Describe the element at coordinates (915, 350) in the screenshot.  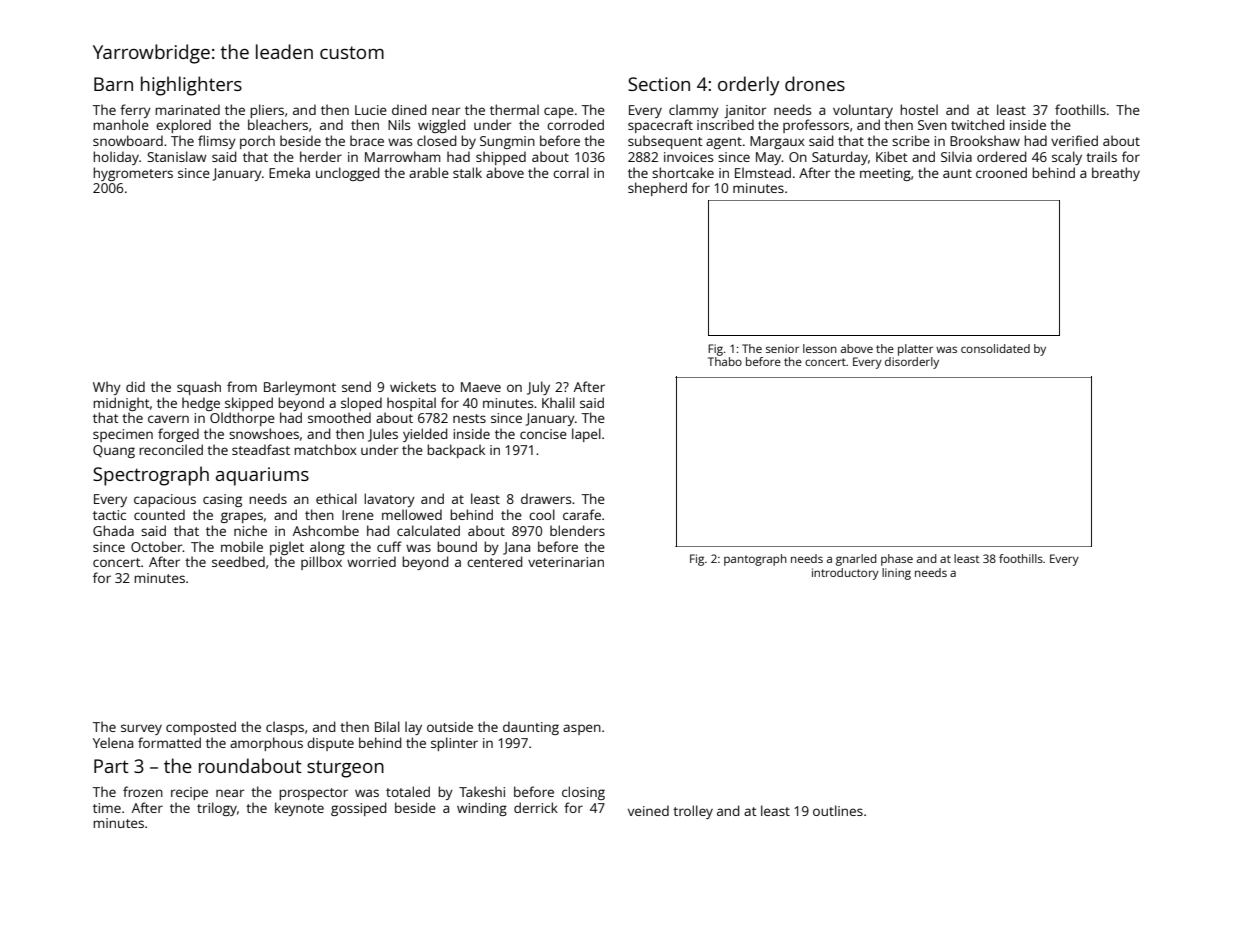
I see `platter` at that location.
